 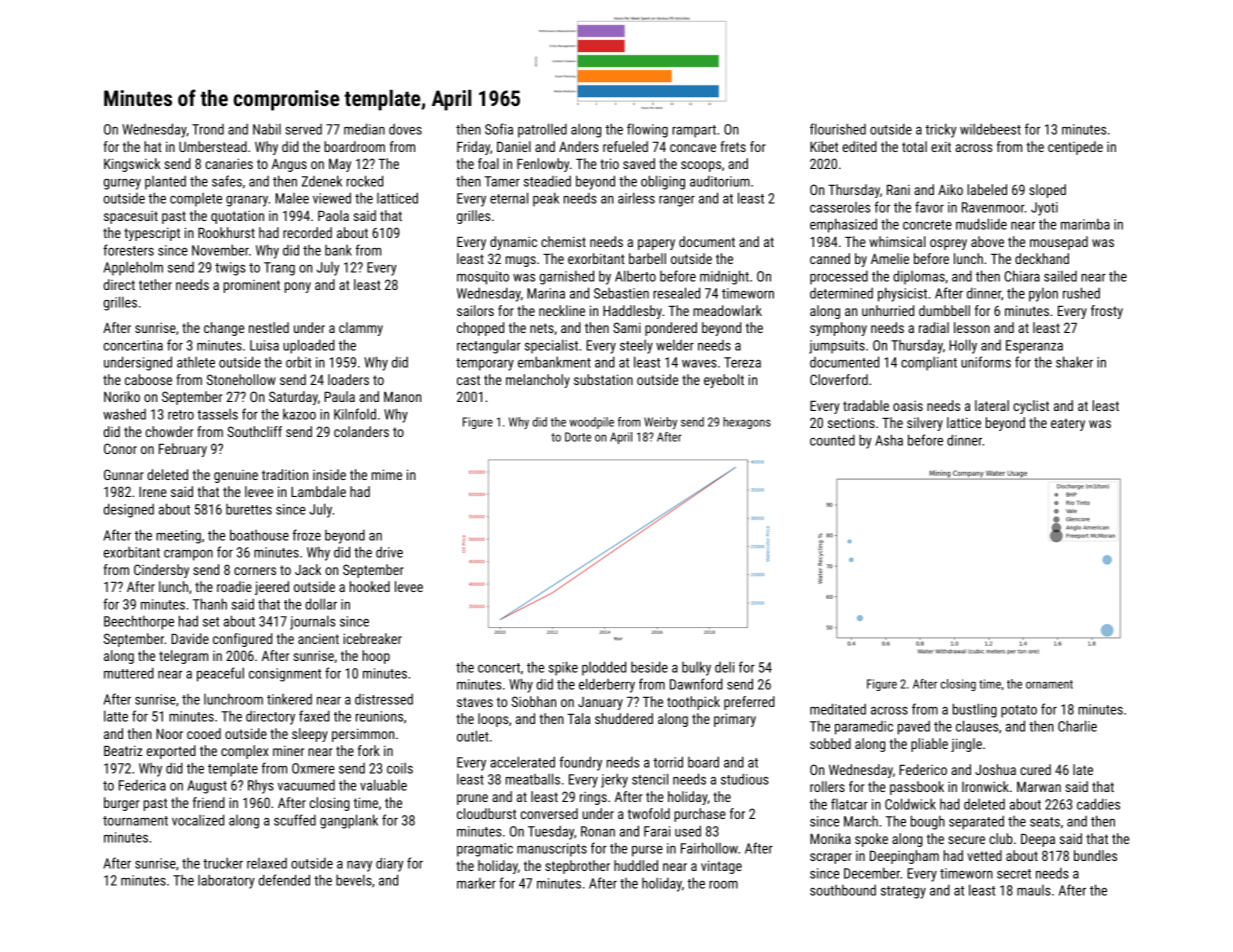 I want to click on wildebeest, so click(x=990, y=129).
